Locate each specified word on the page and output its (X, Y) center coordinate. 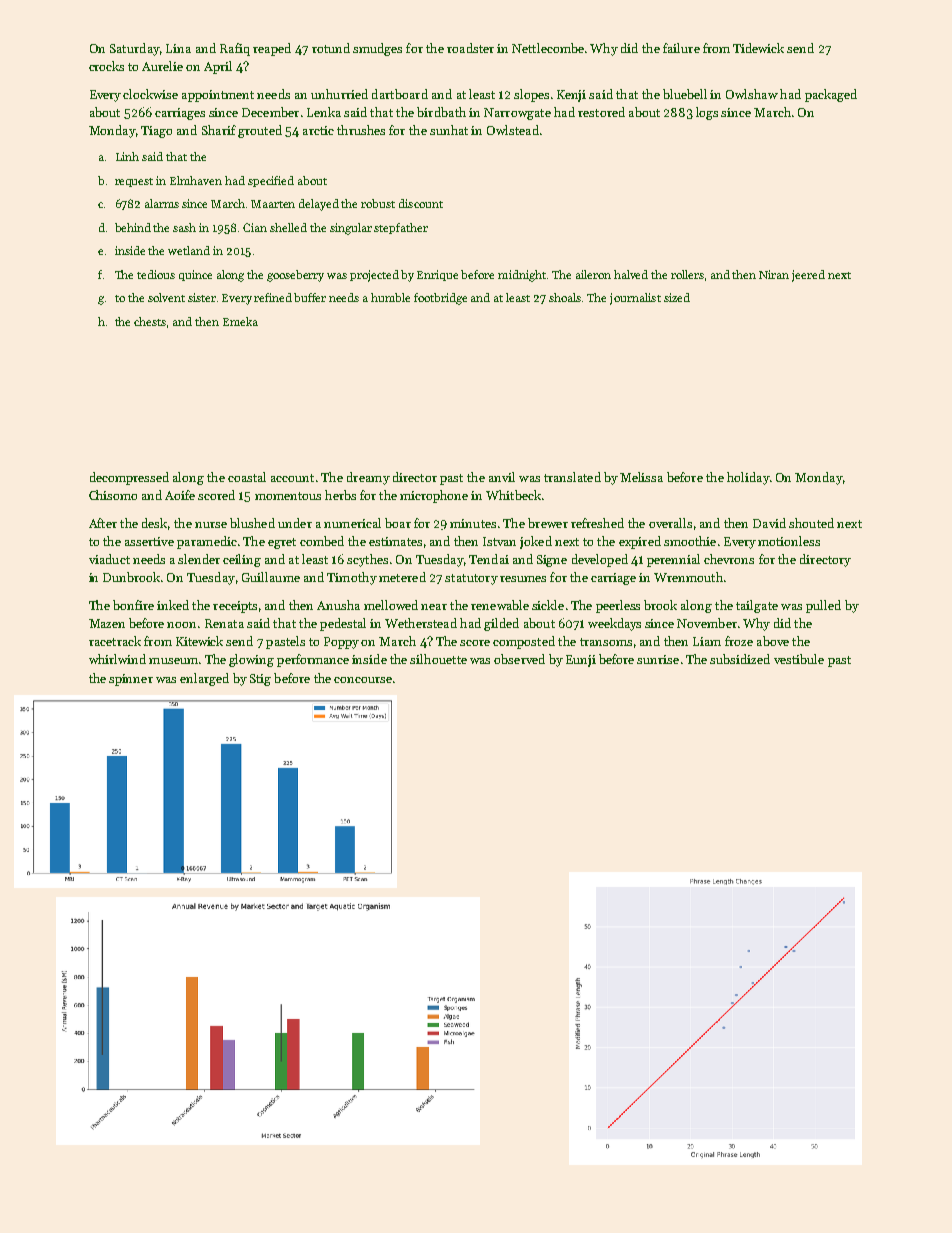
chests (150, 321)
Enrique (437, 275)
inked (173, 605)
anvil (502, 477)
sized (677, 297)
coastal (247, 477)
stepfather (401, 228)
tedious (156, 274)
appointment (218, 96)
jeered (808, 276)
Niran (774, 274)
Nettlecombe (548, 48)
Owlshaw (752, 94)
